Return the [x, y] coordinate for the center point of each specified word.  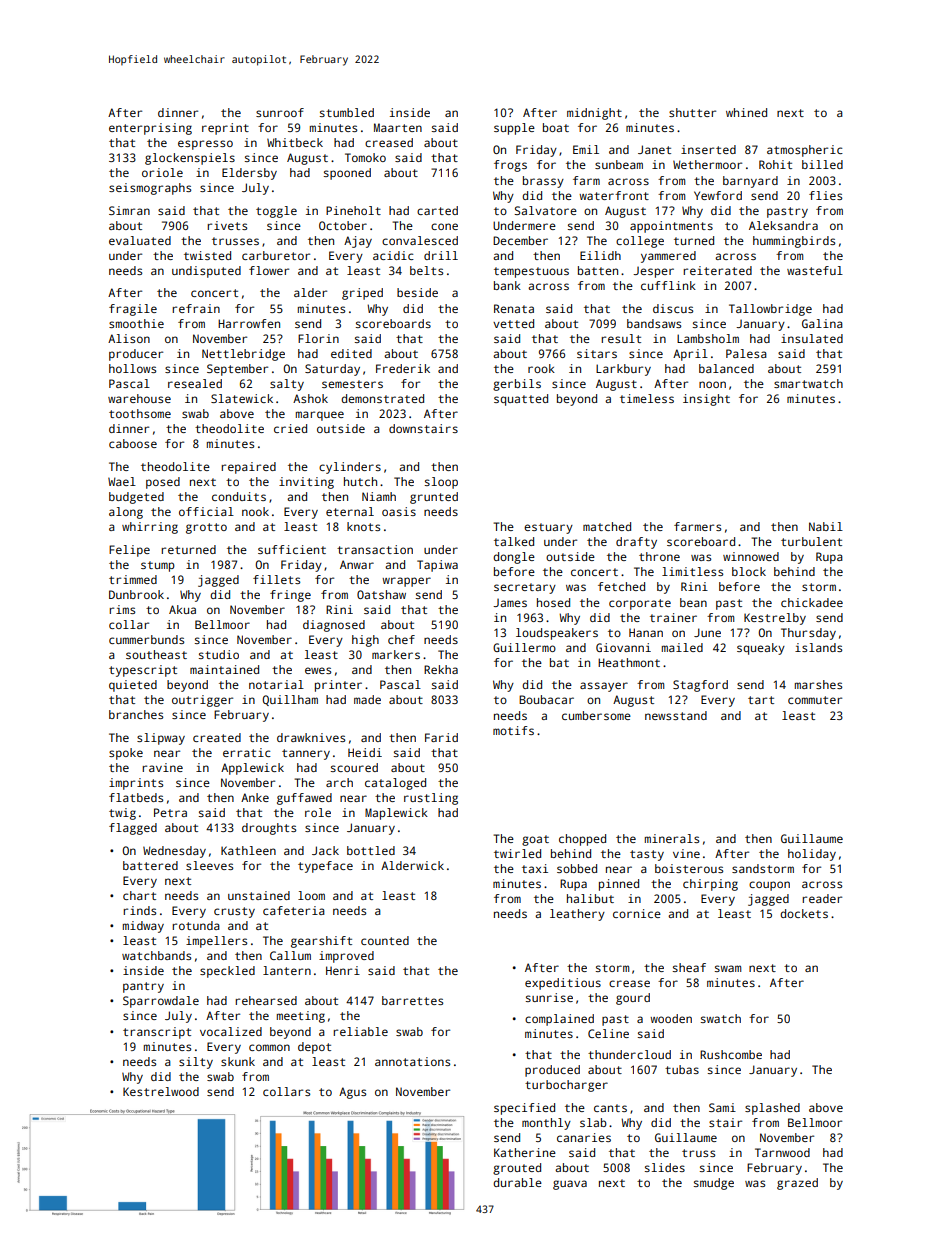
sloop [441, 483]
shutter [692, 112]
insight [706, 400]
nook [255, 511]
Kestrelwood [161, 1091]
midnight [594, 114]
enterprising [150, 129]
